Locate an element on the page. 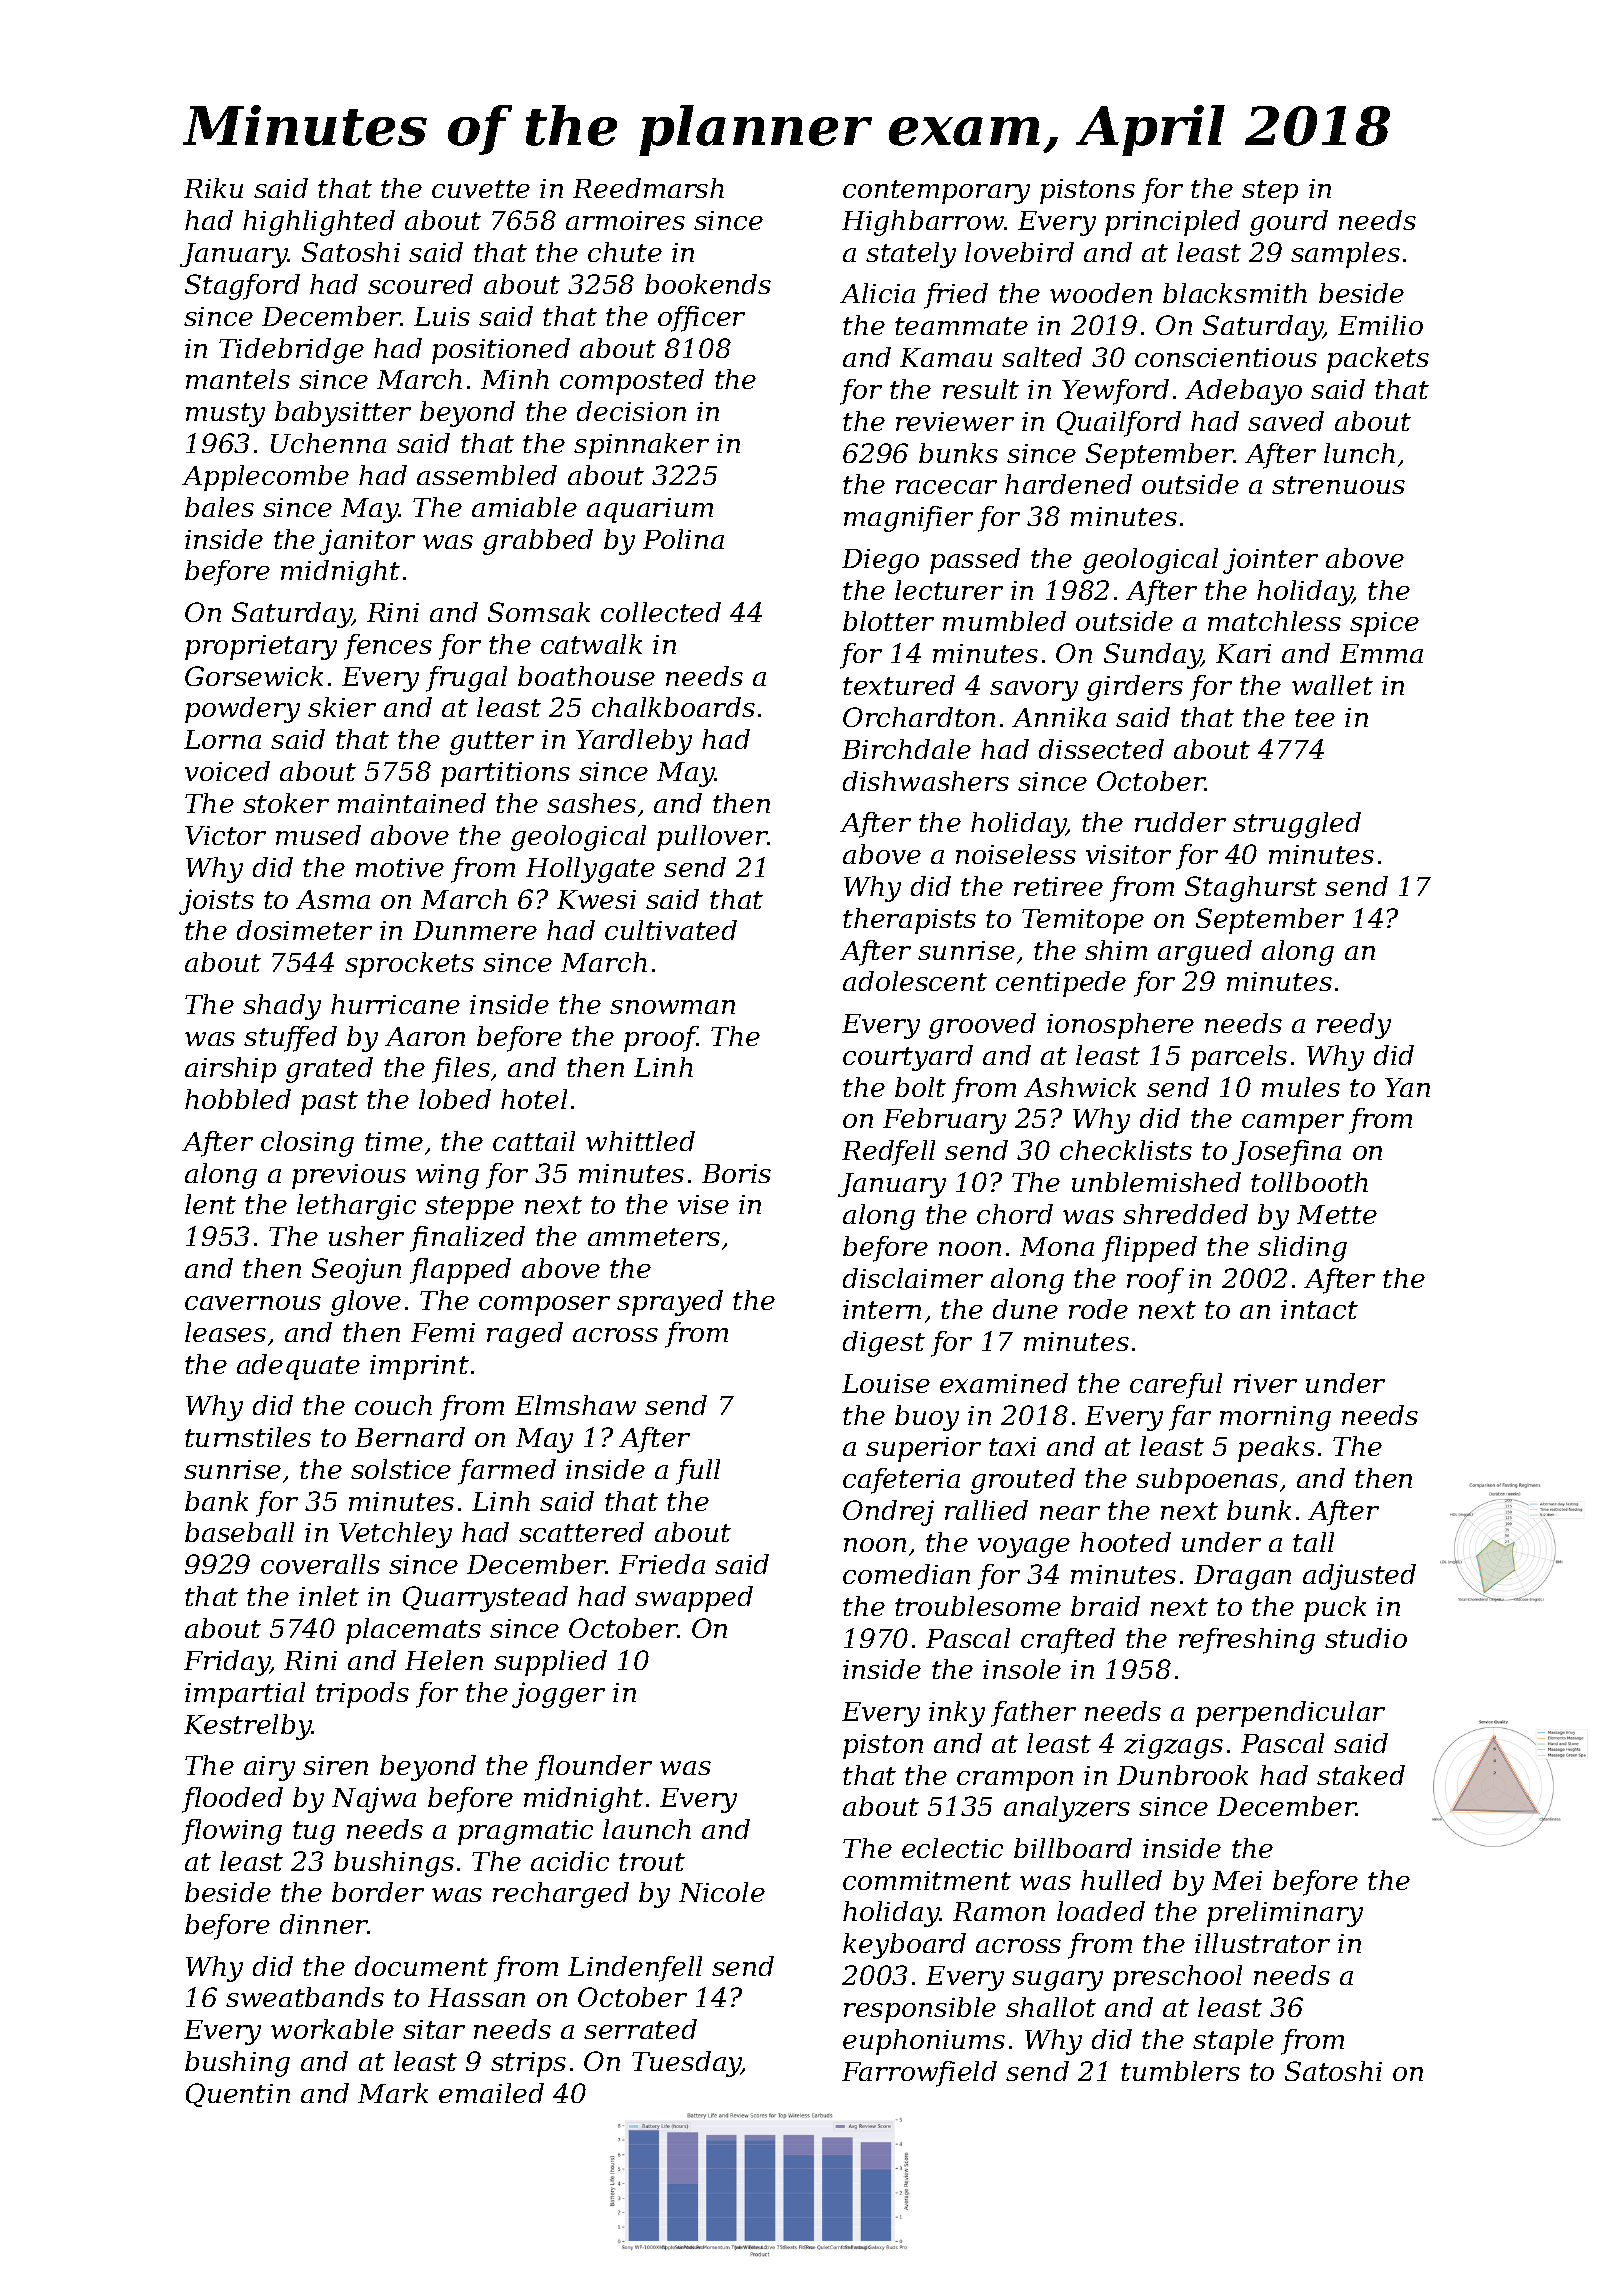  gourd is located at coordinates (1289, 223).
